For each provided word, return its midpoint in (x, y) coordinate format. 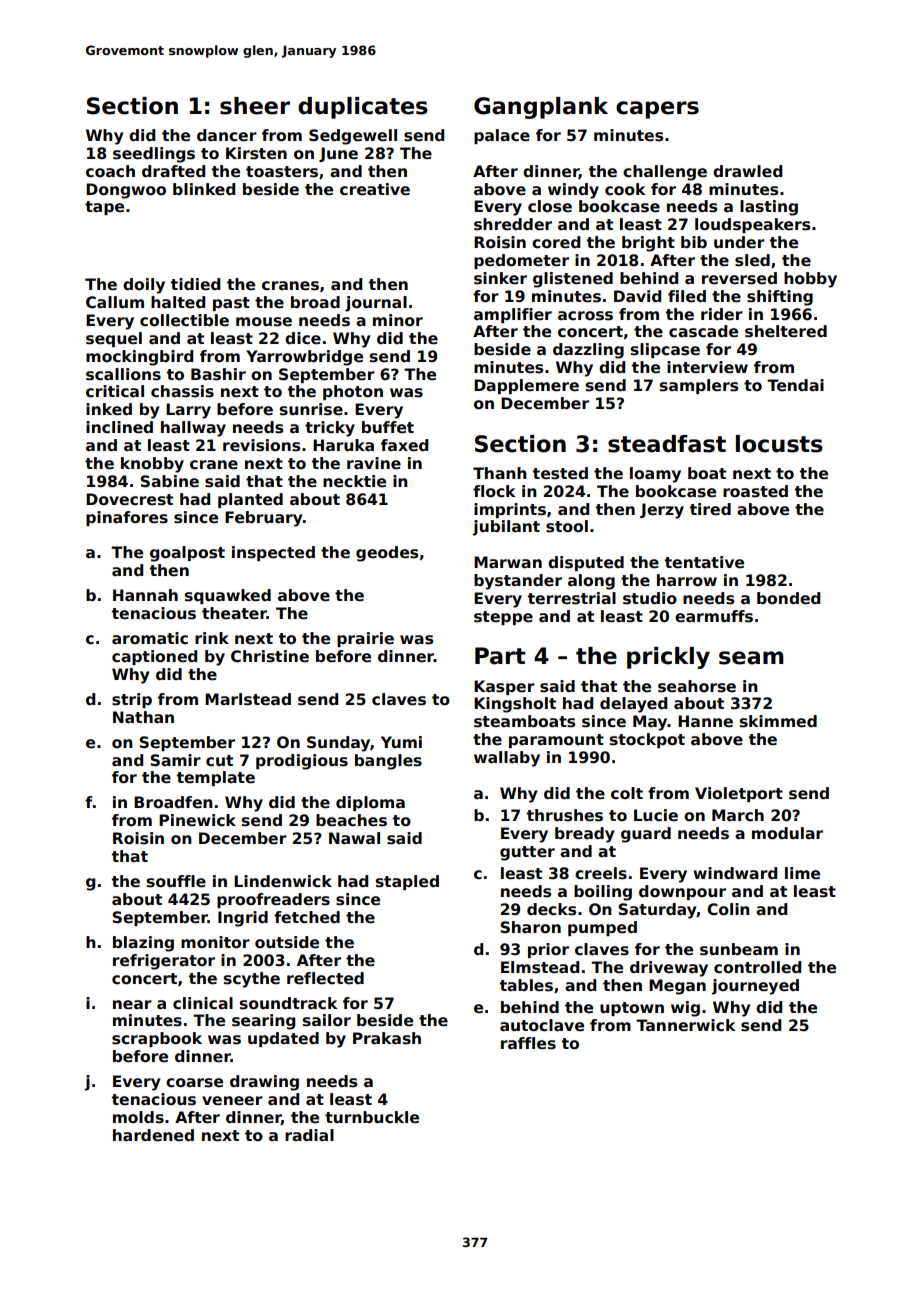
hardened (153, 1135)
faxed (404, 445)
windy (573, 191)
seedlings (154, 155)
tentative (704, 562)
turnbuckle (372, 1117)
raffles (528, 1043)
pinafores (127, 518)
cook (625, 189)
